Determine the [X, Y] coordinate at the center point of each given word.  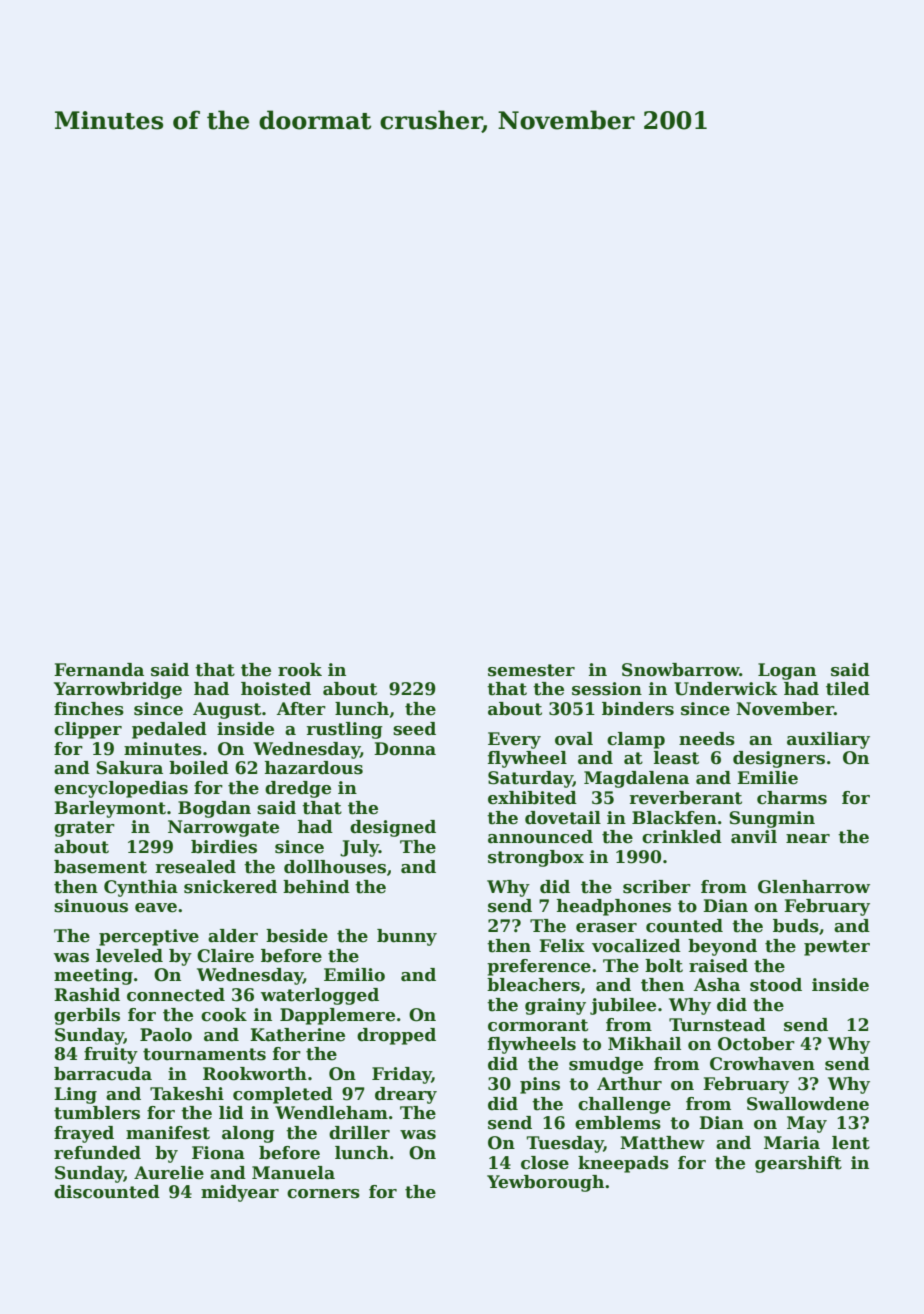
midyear [240, 1193]
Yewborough [545, 1183]
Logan [787, 671]
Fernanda [99, 670]
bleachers [533, 985]
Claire [225, 956]
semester [531, 670]
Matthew [662, 1143]
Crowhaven [762, 1064]
